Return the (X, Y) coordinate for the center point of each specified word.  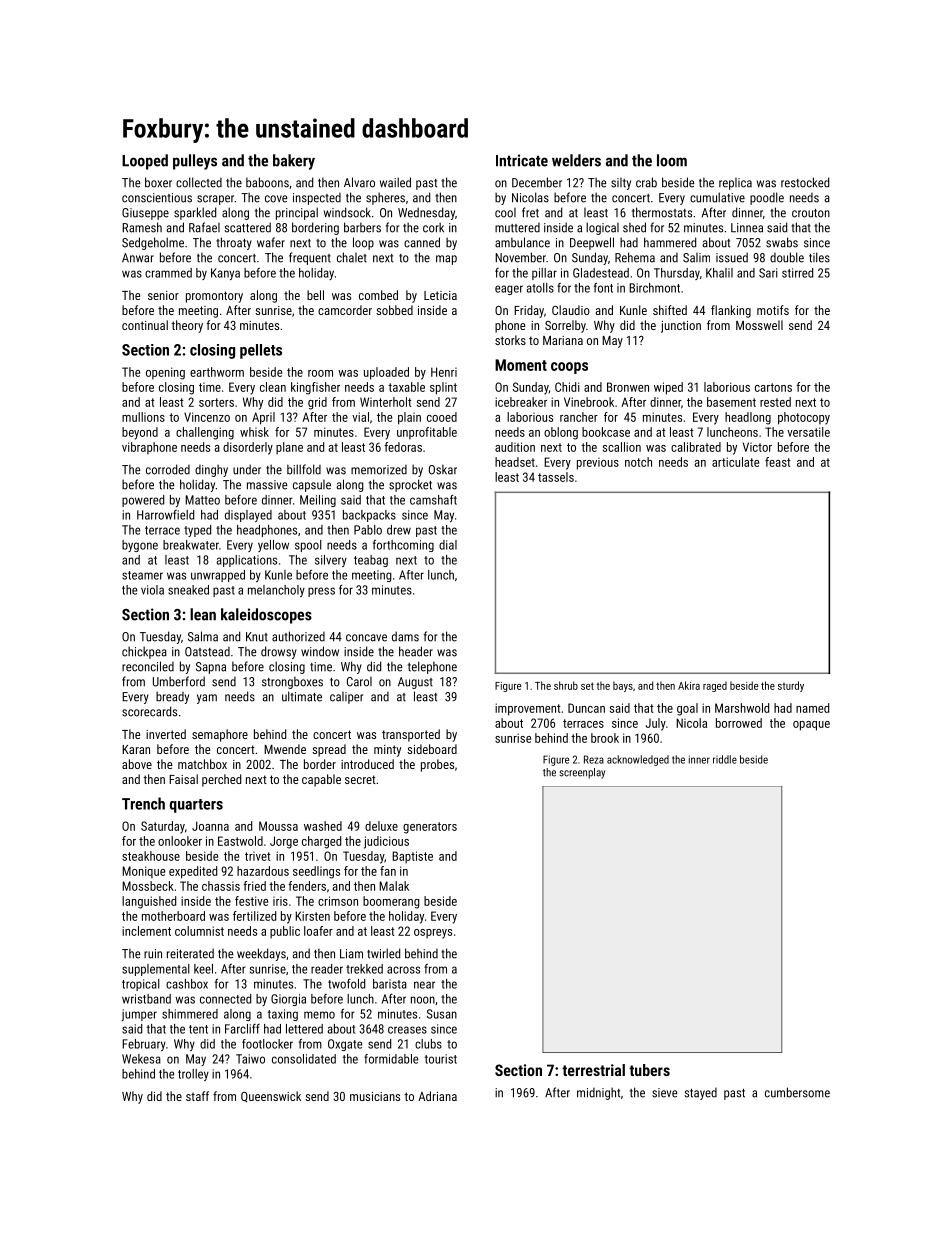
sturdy (791, 686)
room (320, 373)
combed (378, 295)
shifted (670, 310)
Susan (442, 1014)
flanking (731, 311)
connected (225, 999)
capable (321, 780)
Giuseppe (145, 214)
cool (505, 213)
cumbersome (797, 1092)
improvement (528, 709)
